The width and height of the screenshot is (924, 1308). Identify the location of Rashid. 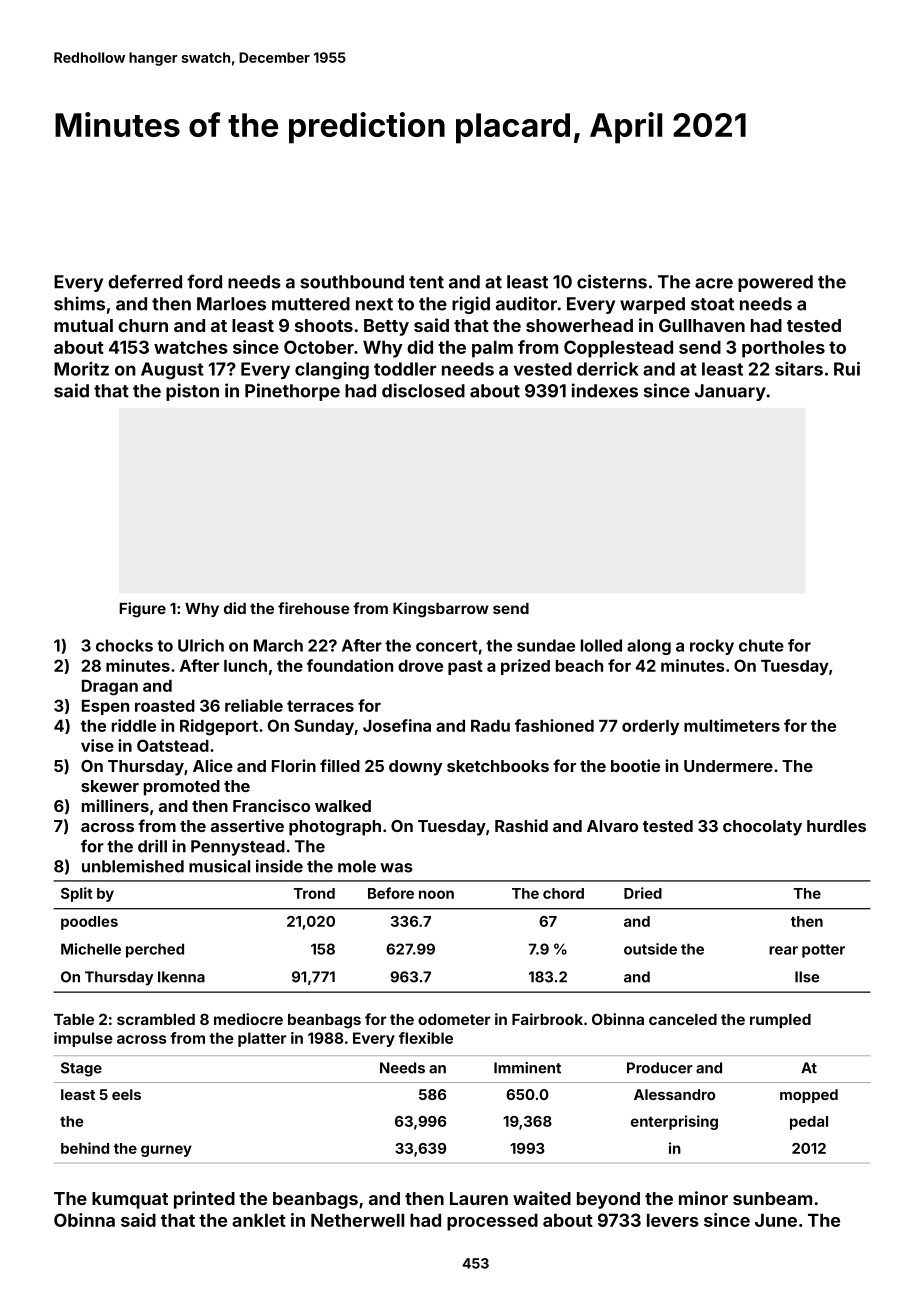
(521, 825).
